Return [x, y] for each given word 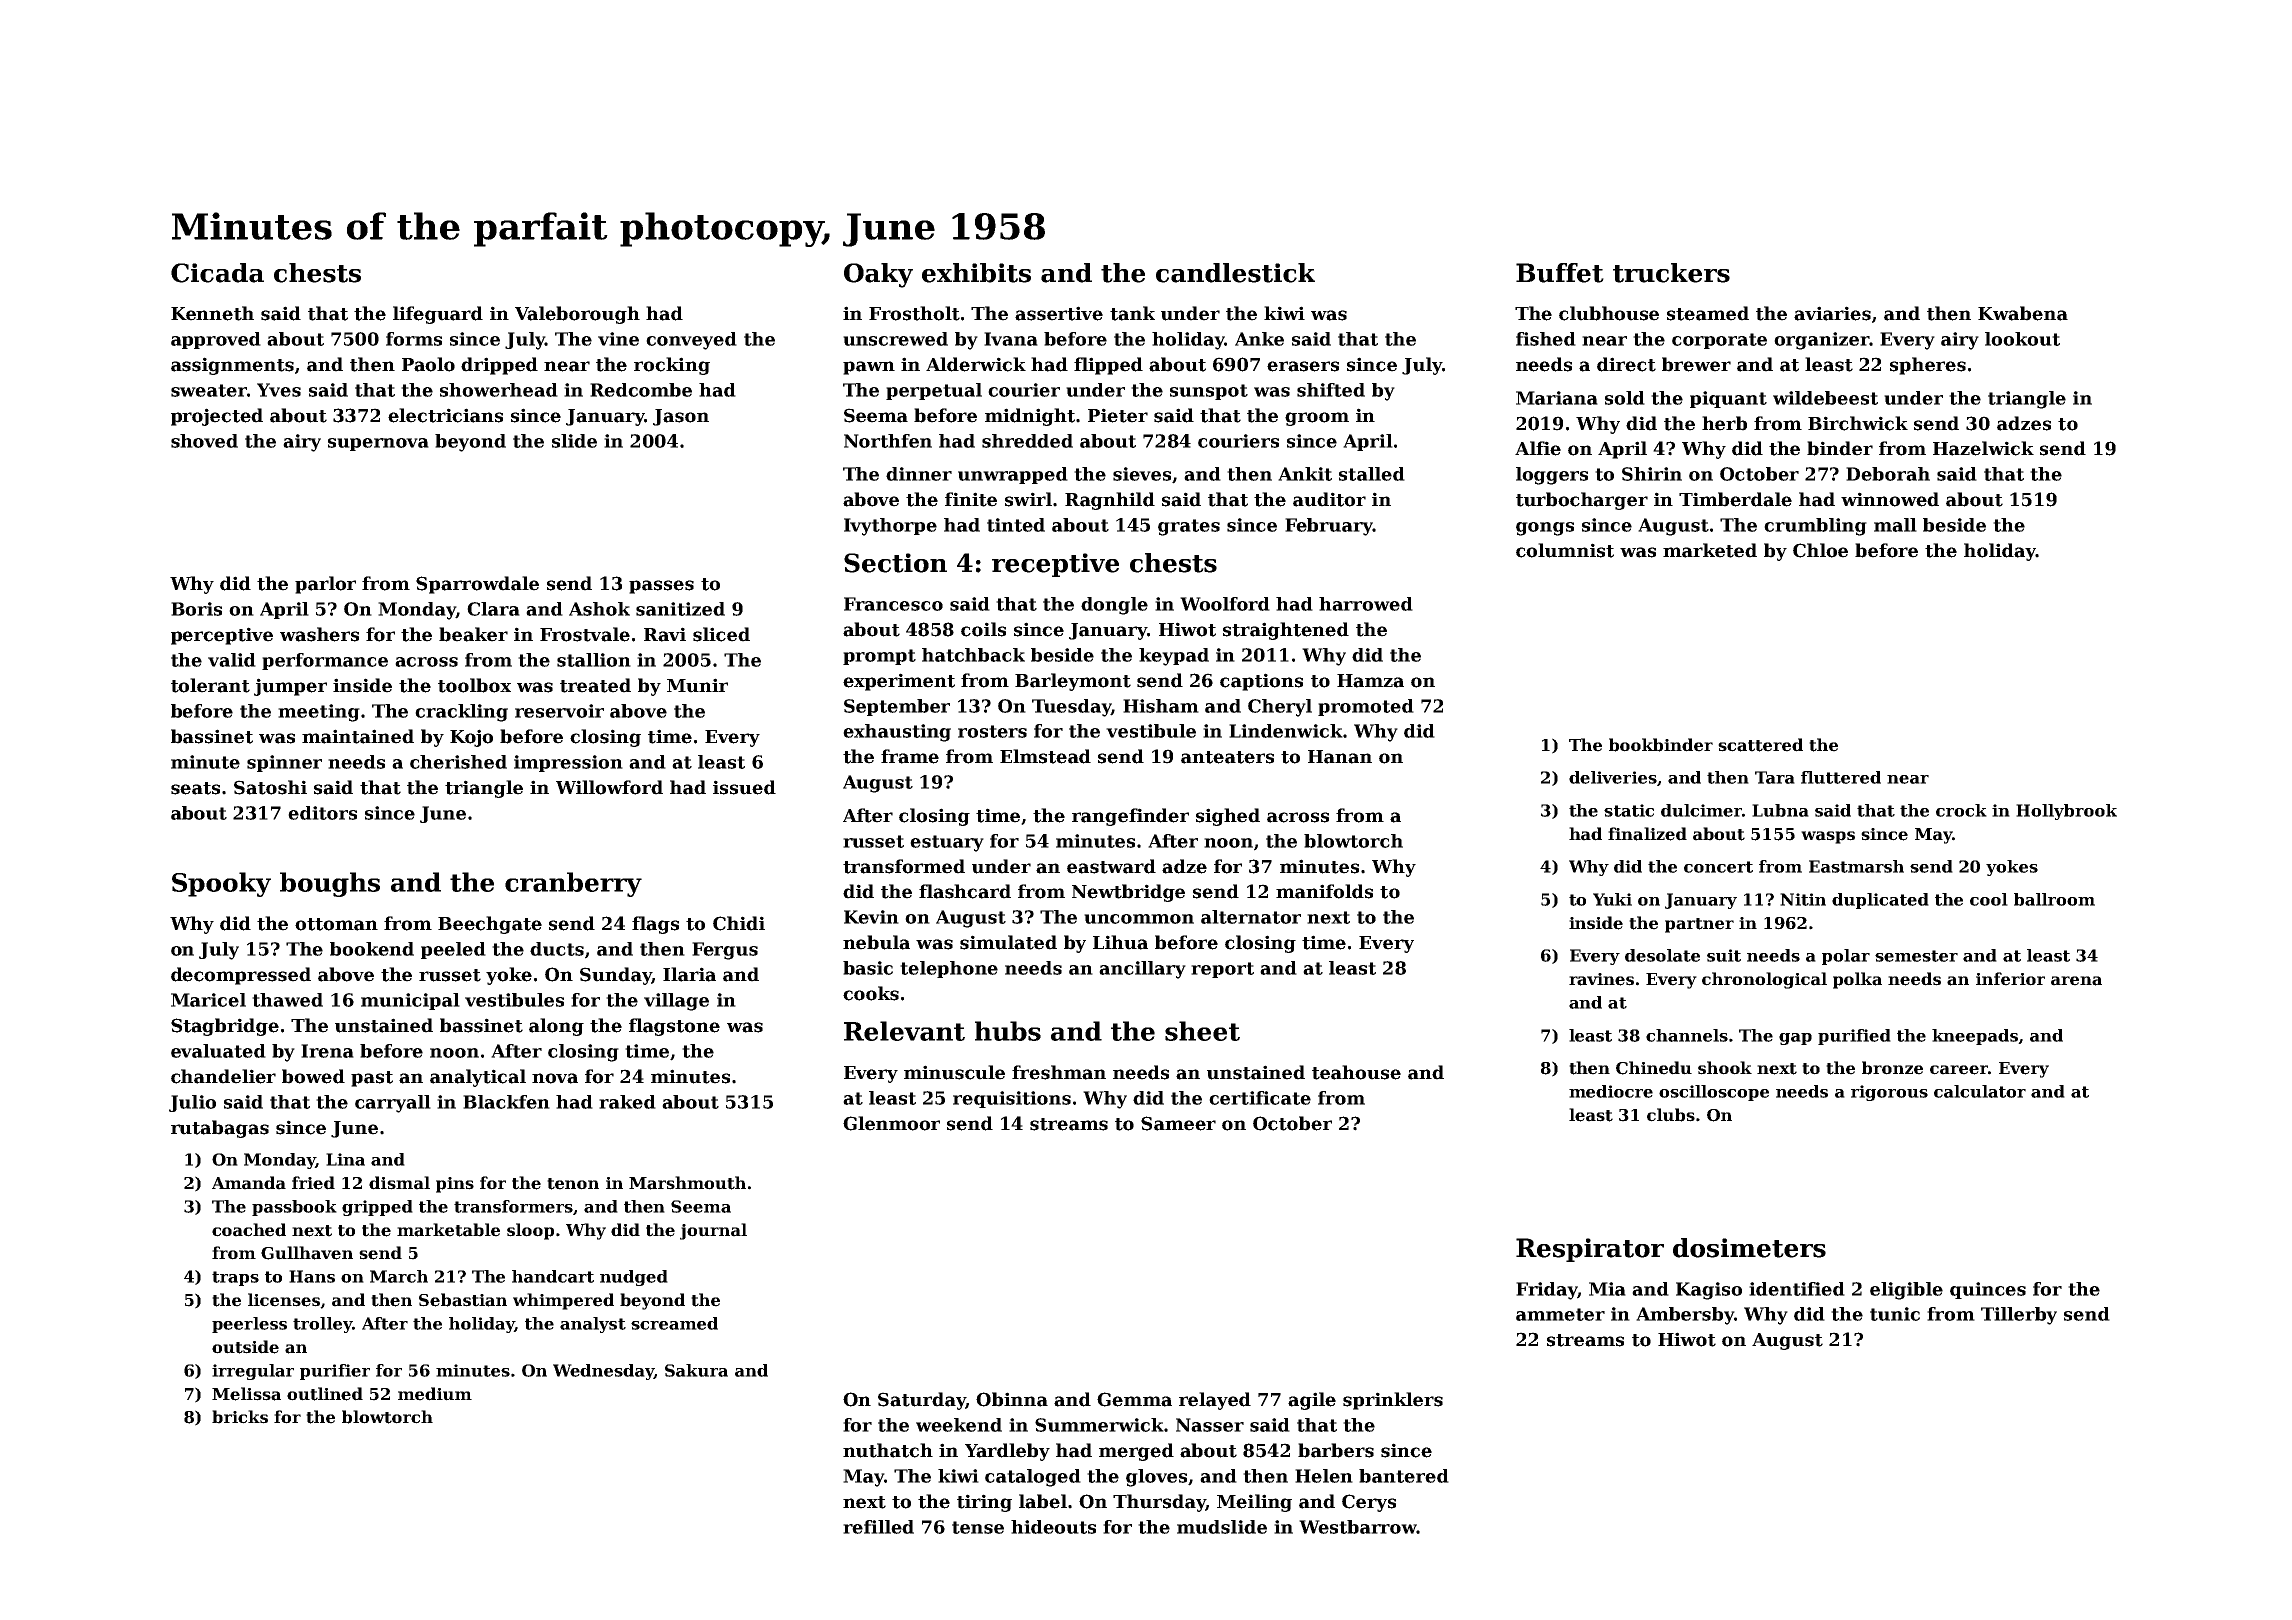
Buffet [1560, 273]
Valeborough [577, 315]
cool [1989, 899]
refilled [878, 1527]
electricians [445, 415]
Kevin [871, 917]
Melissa [246, 1394]
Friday [1546, 1291]
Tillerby [2019, 1316]
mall [1895, 525]
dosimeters [1749, 1248]
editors [322, 813]
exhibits [976, 273]
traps [235, 1278]
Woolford [1225, 604]
